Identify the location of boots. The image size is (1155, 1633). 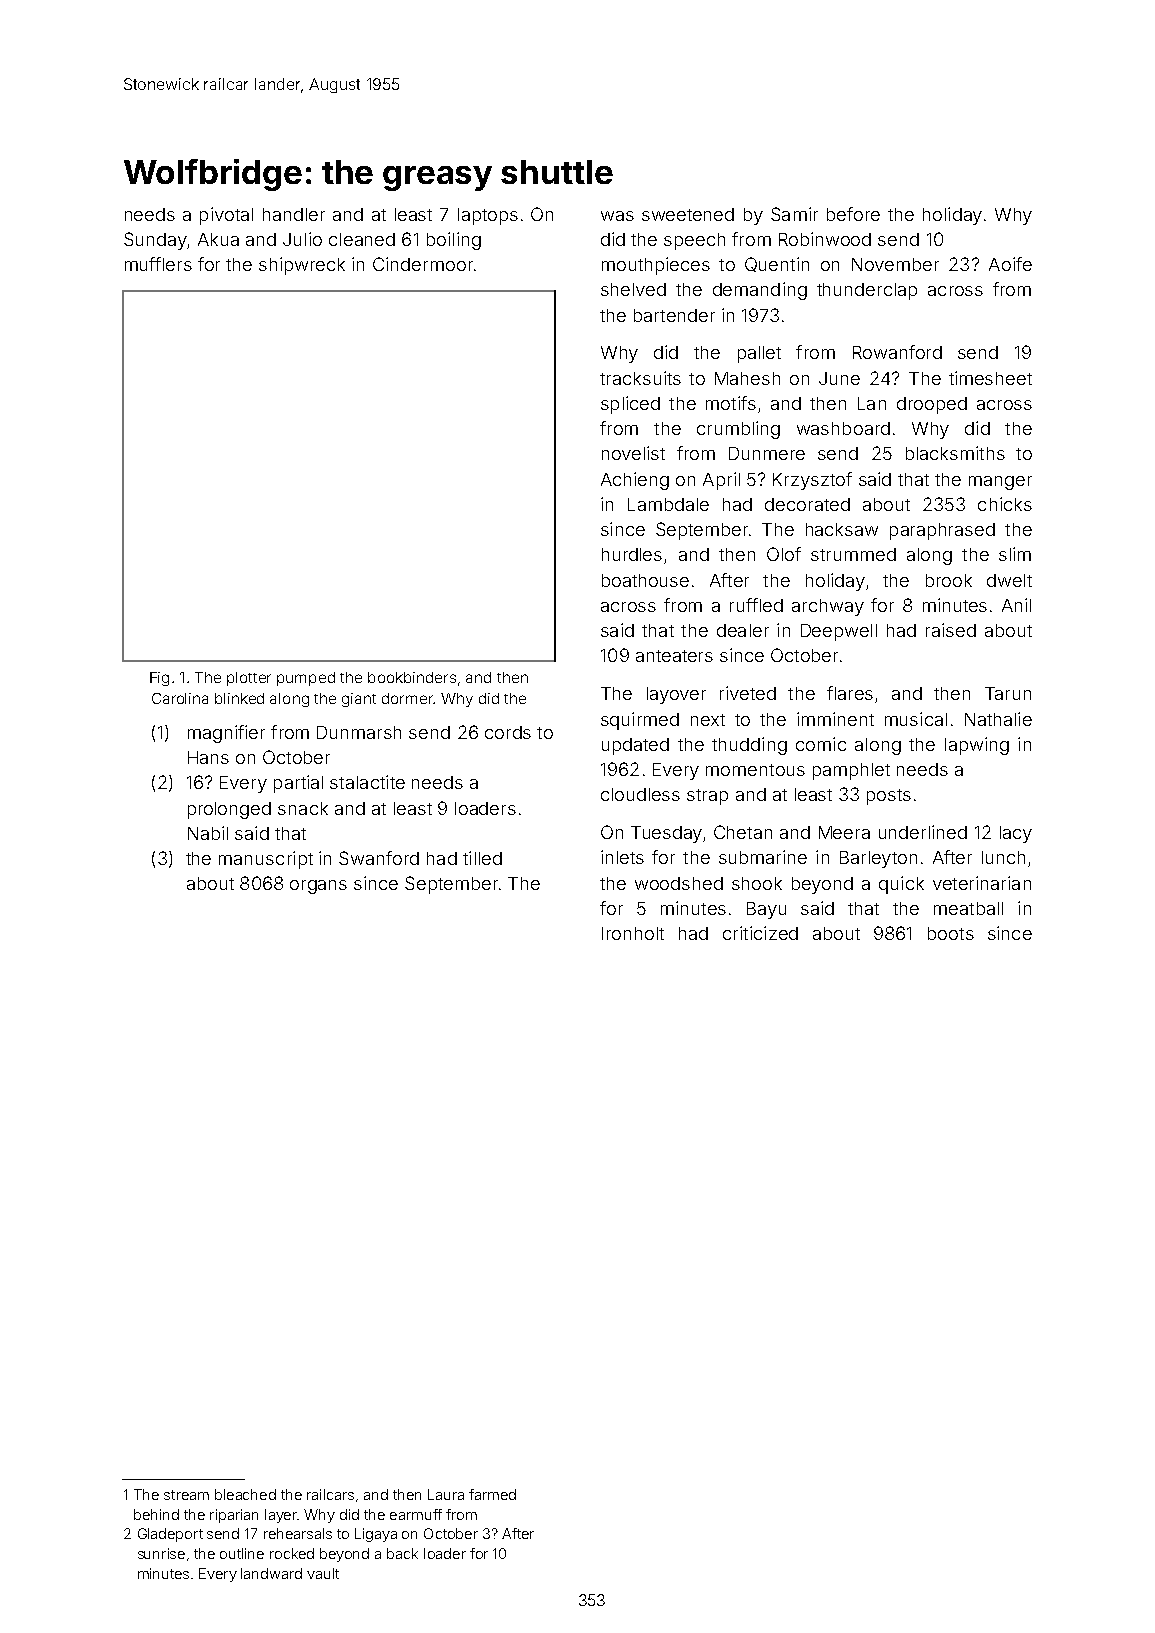
(951, 933).
